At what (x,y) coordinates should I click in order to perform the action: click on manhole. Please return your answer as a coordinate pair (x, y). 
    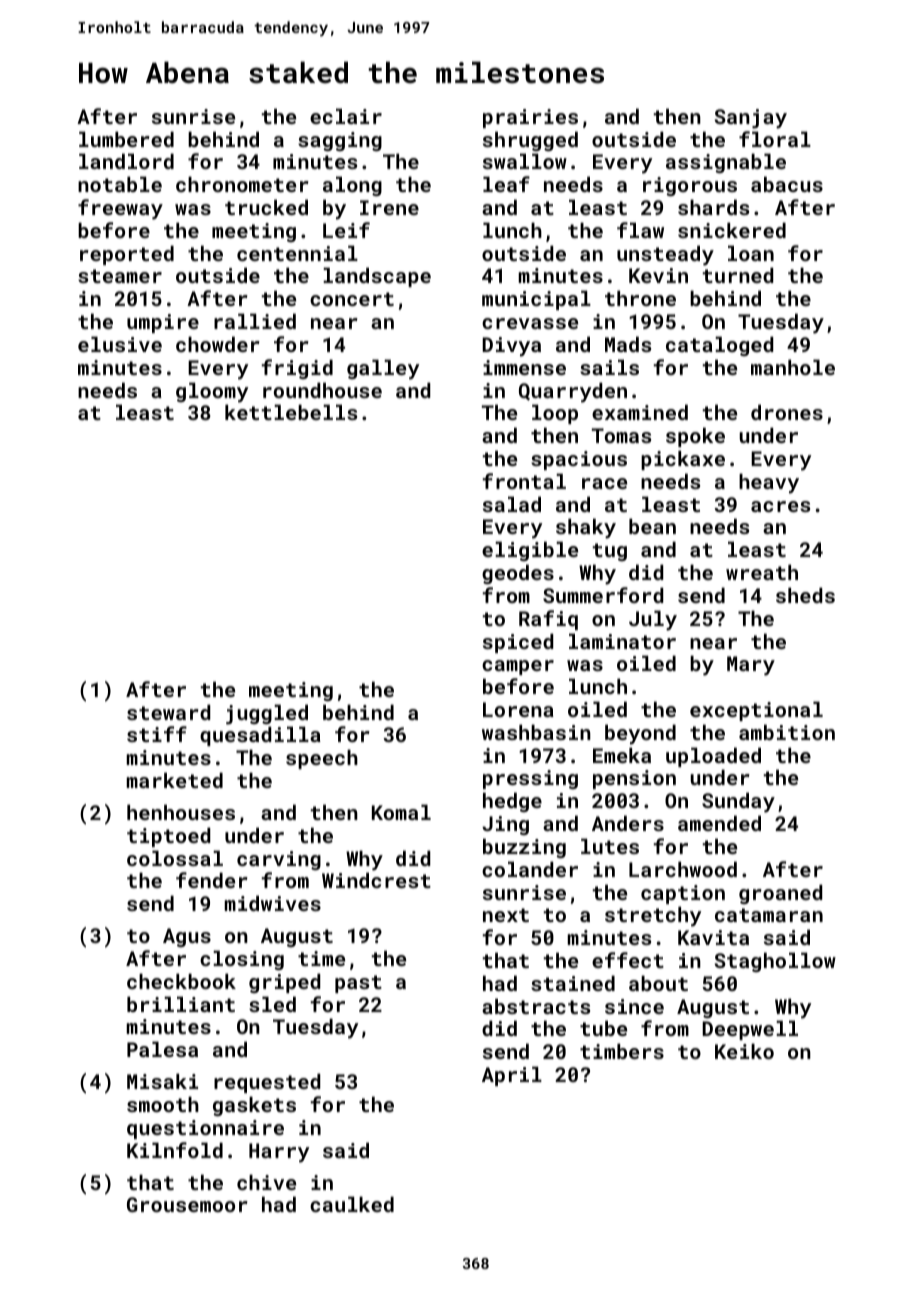
    Looking at the image, I should click on (793, 367).
